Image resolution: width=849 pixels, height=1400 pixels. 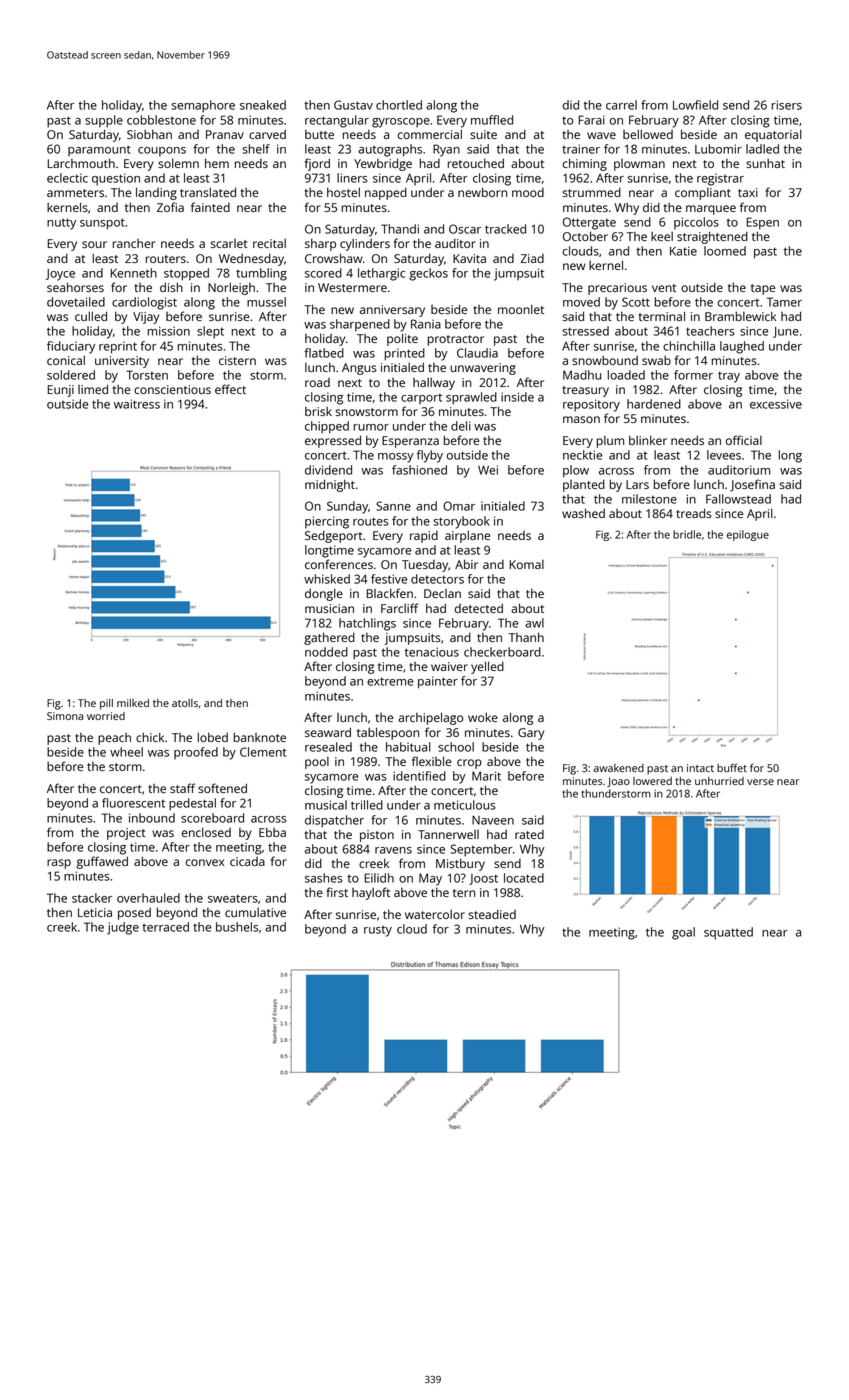 I want to click on expressed, so click(x=333, y=441).
